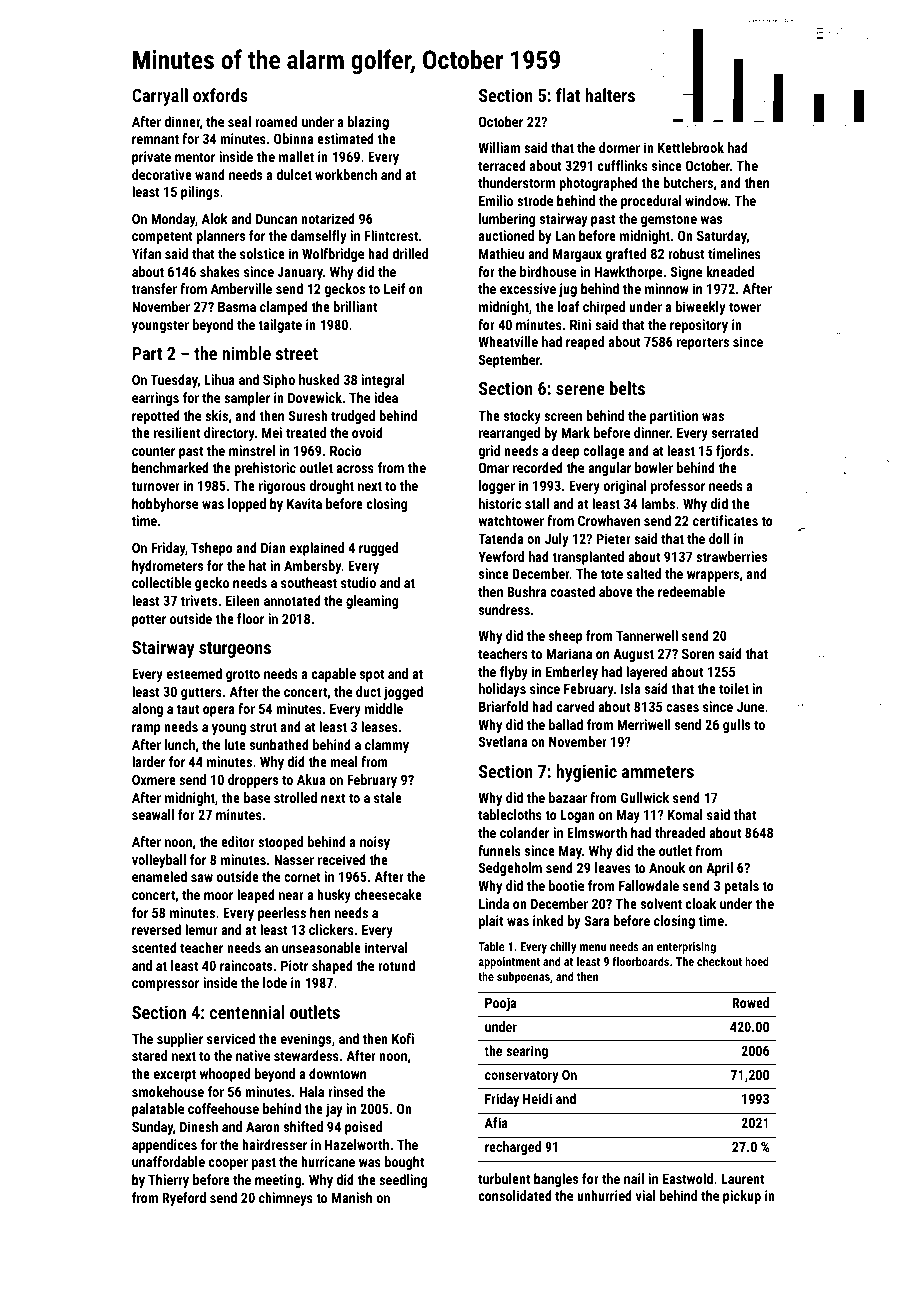 The image size is (908, 1316). I want to click on menu, so click(593, 947).
